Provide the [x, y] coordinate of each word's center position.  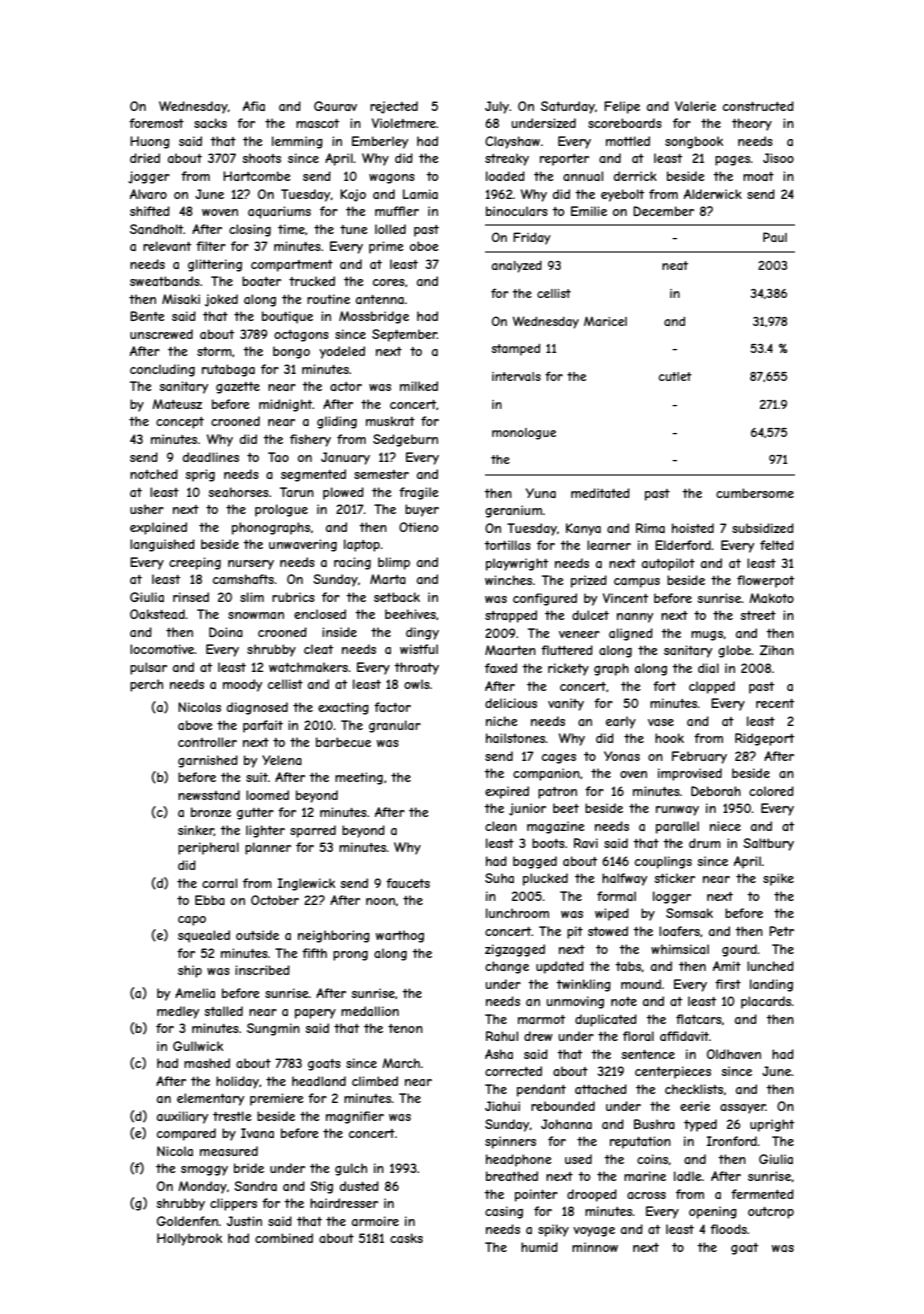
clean [501, 826]
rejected [394, 107]
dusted [359, 1186]
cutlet [675, 376]
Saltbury [768, 844]
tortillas [507, 545]
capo [192, 921]
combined [284, 1238]
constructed [758, 106]
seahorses [239, 492]
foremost [156, 123]
